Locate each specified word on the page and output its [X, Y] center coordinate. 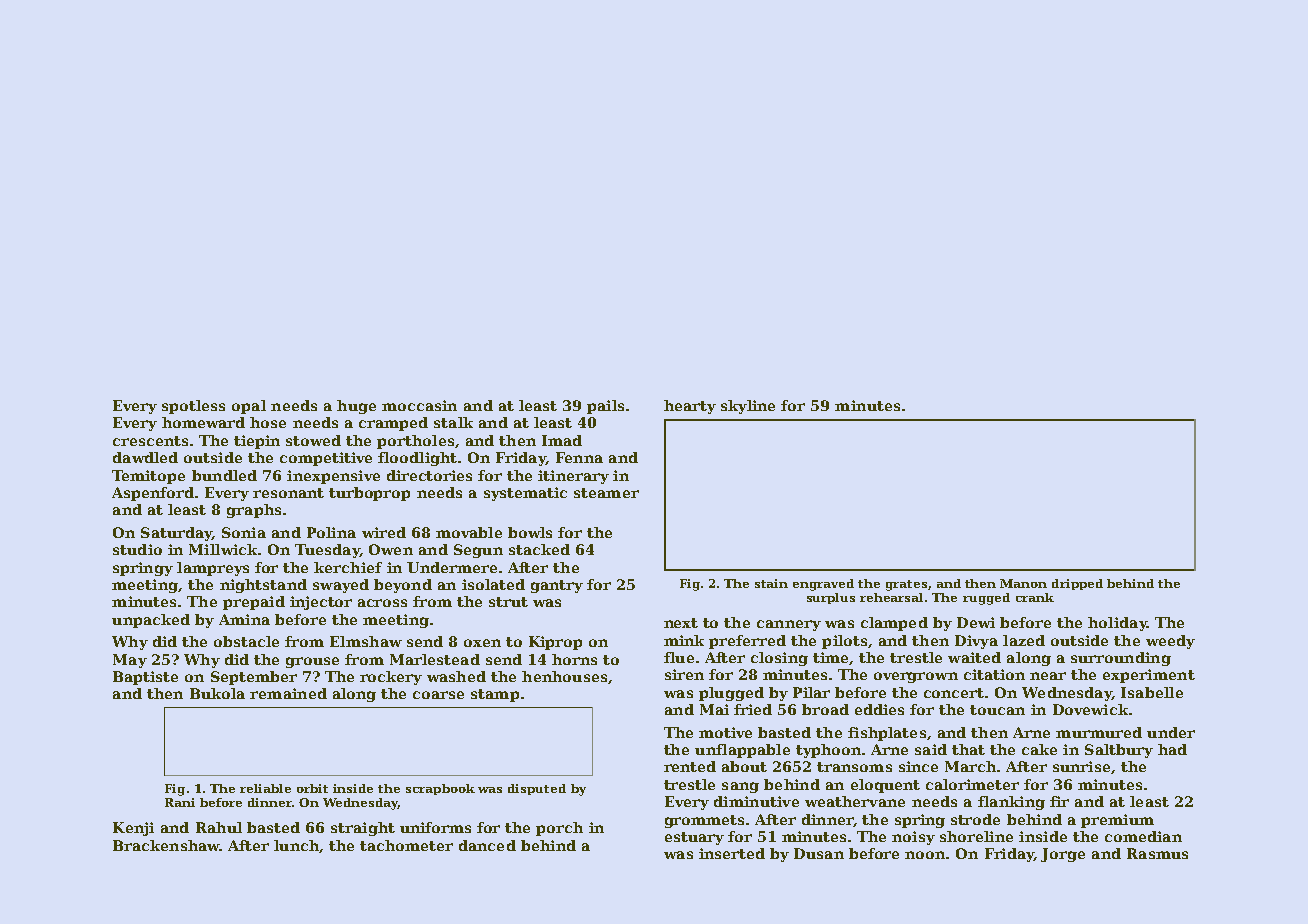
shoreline [976, 836]
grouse [312, 662]
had [1172, 749]
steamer [606, 493]
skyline [748, 407]
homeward [203, 422]
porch [559, 829]
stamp [495, 695]
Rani [180, 802]
